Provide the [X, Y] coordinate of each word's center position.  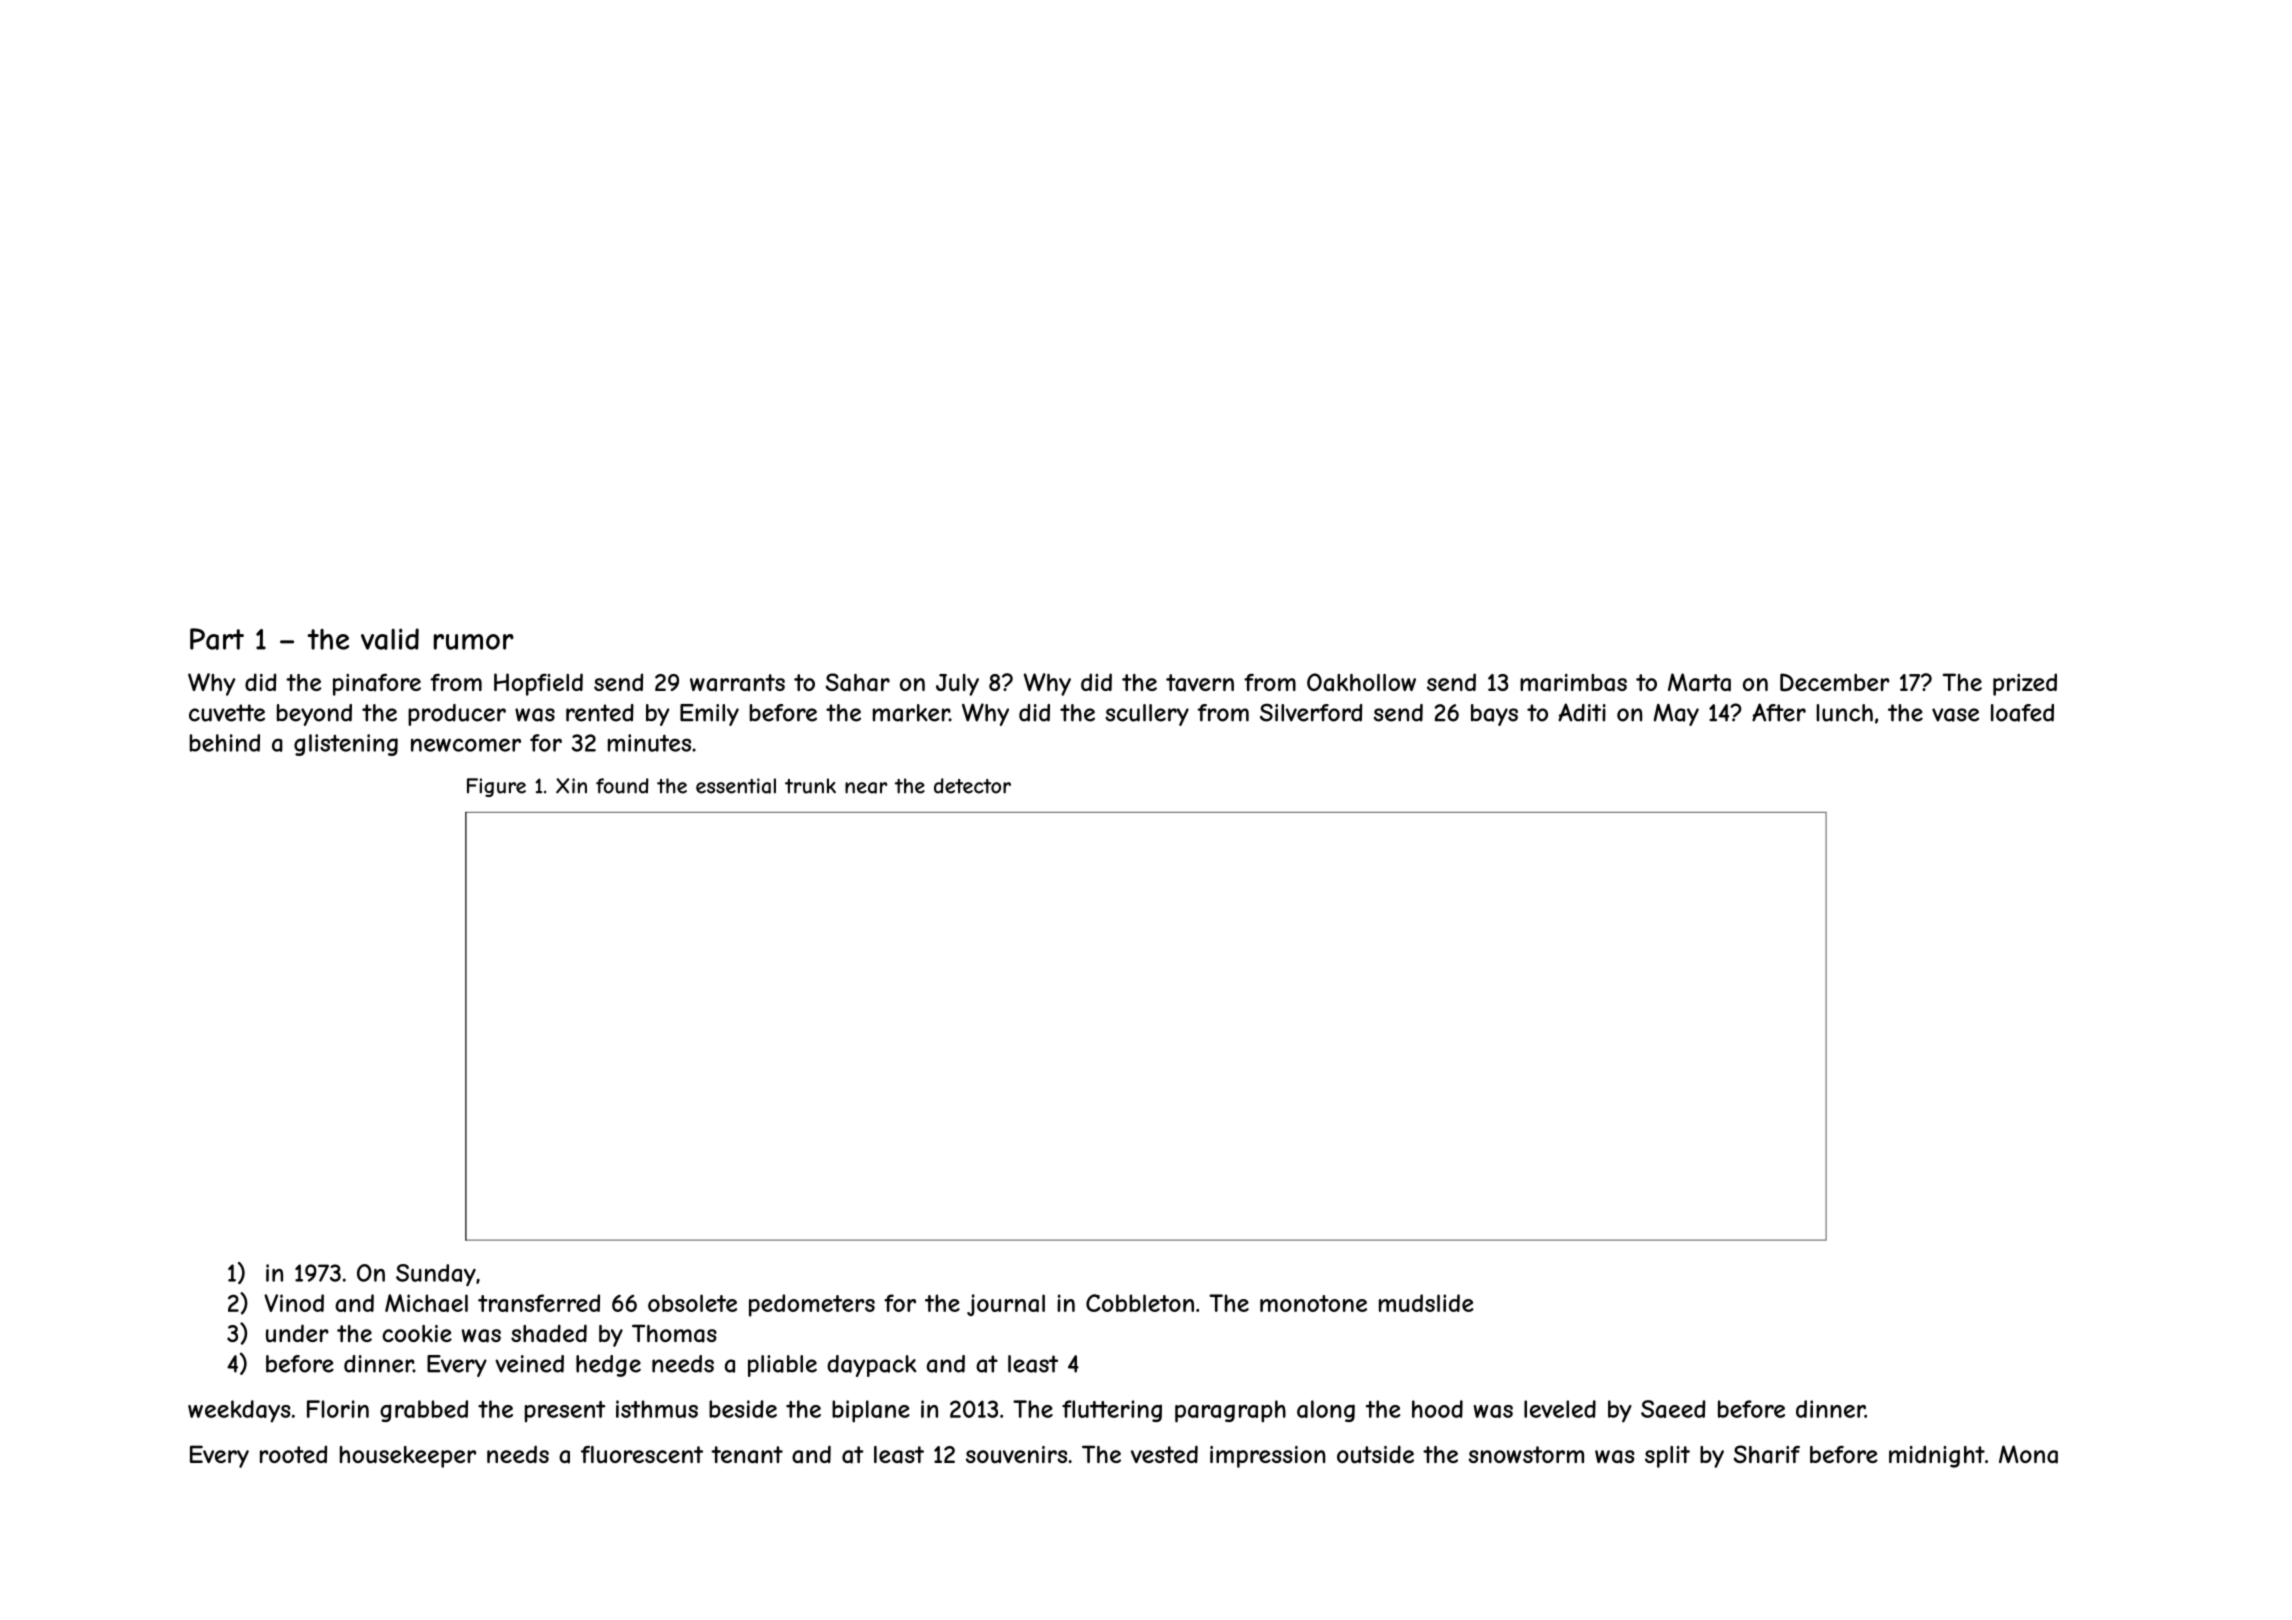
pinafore [377, 684]
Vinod [294, 1303]
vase [1955, 715]
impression [1268, 1457]
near [866, 788]
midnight [1937, 1456]
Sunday [436, 1275]
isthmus [657, 1409]
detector [972, 786]
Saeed [1673, 1409]
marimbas [1573, 683]
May [1676, 715]
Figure [496, 787]
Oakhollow [1361, 682]
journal [1006, 1305]
